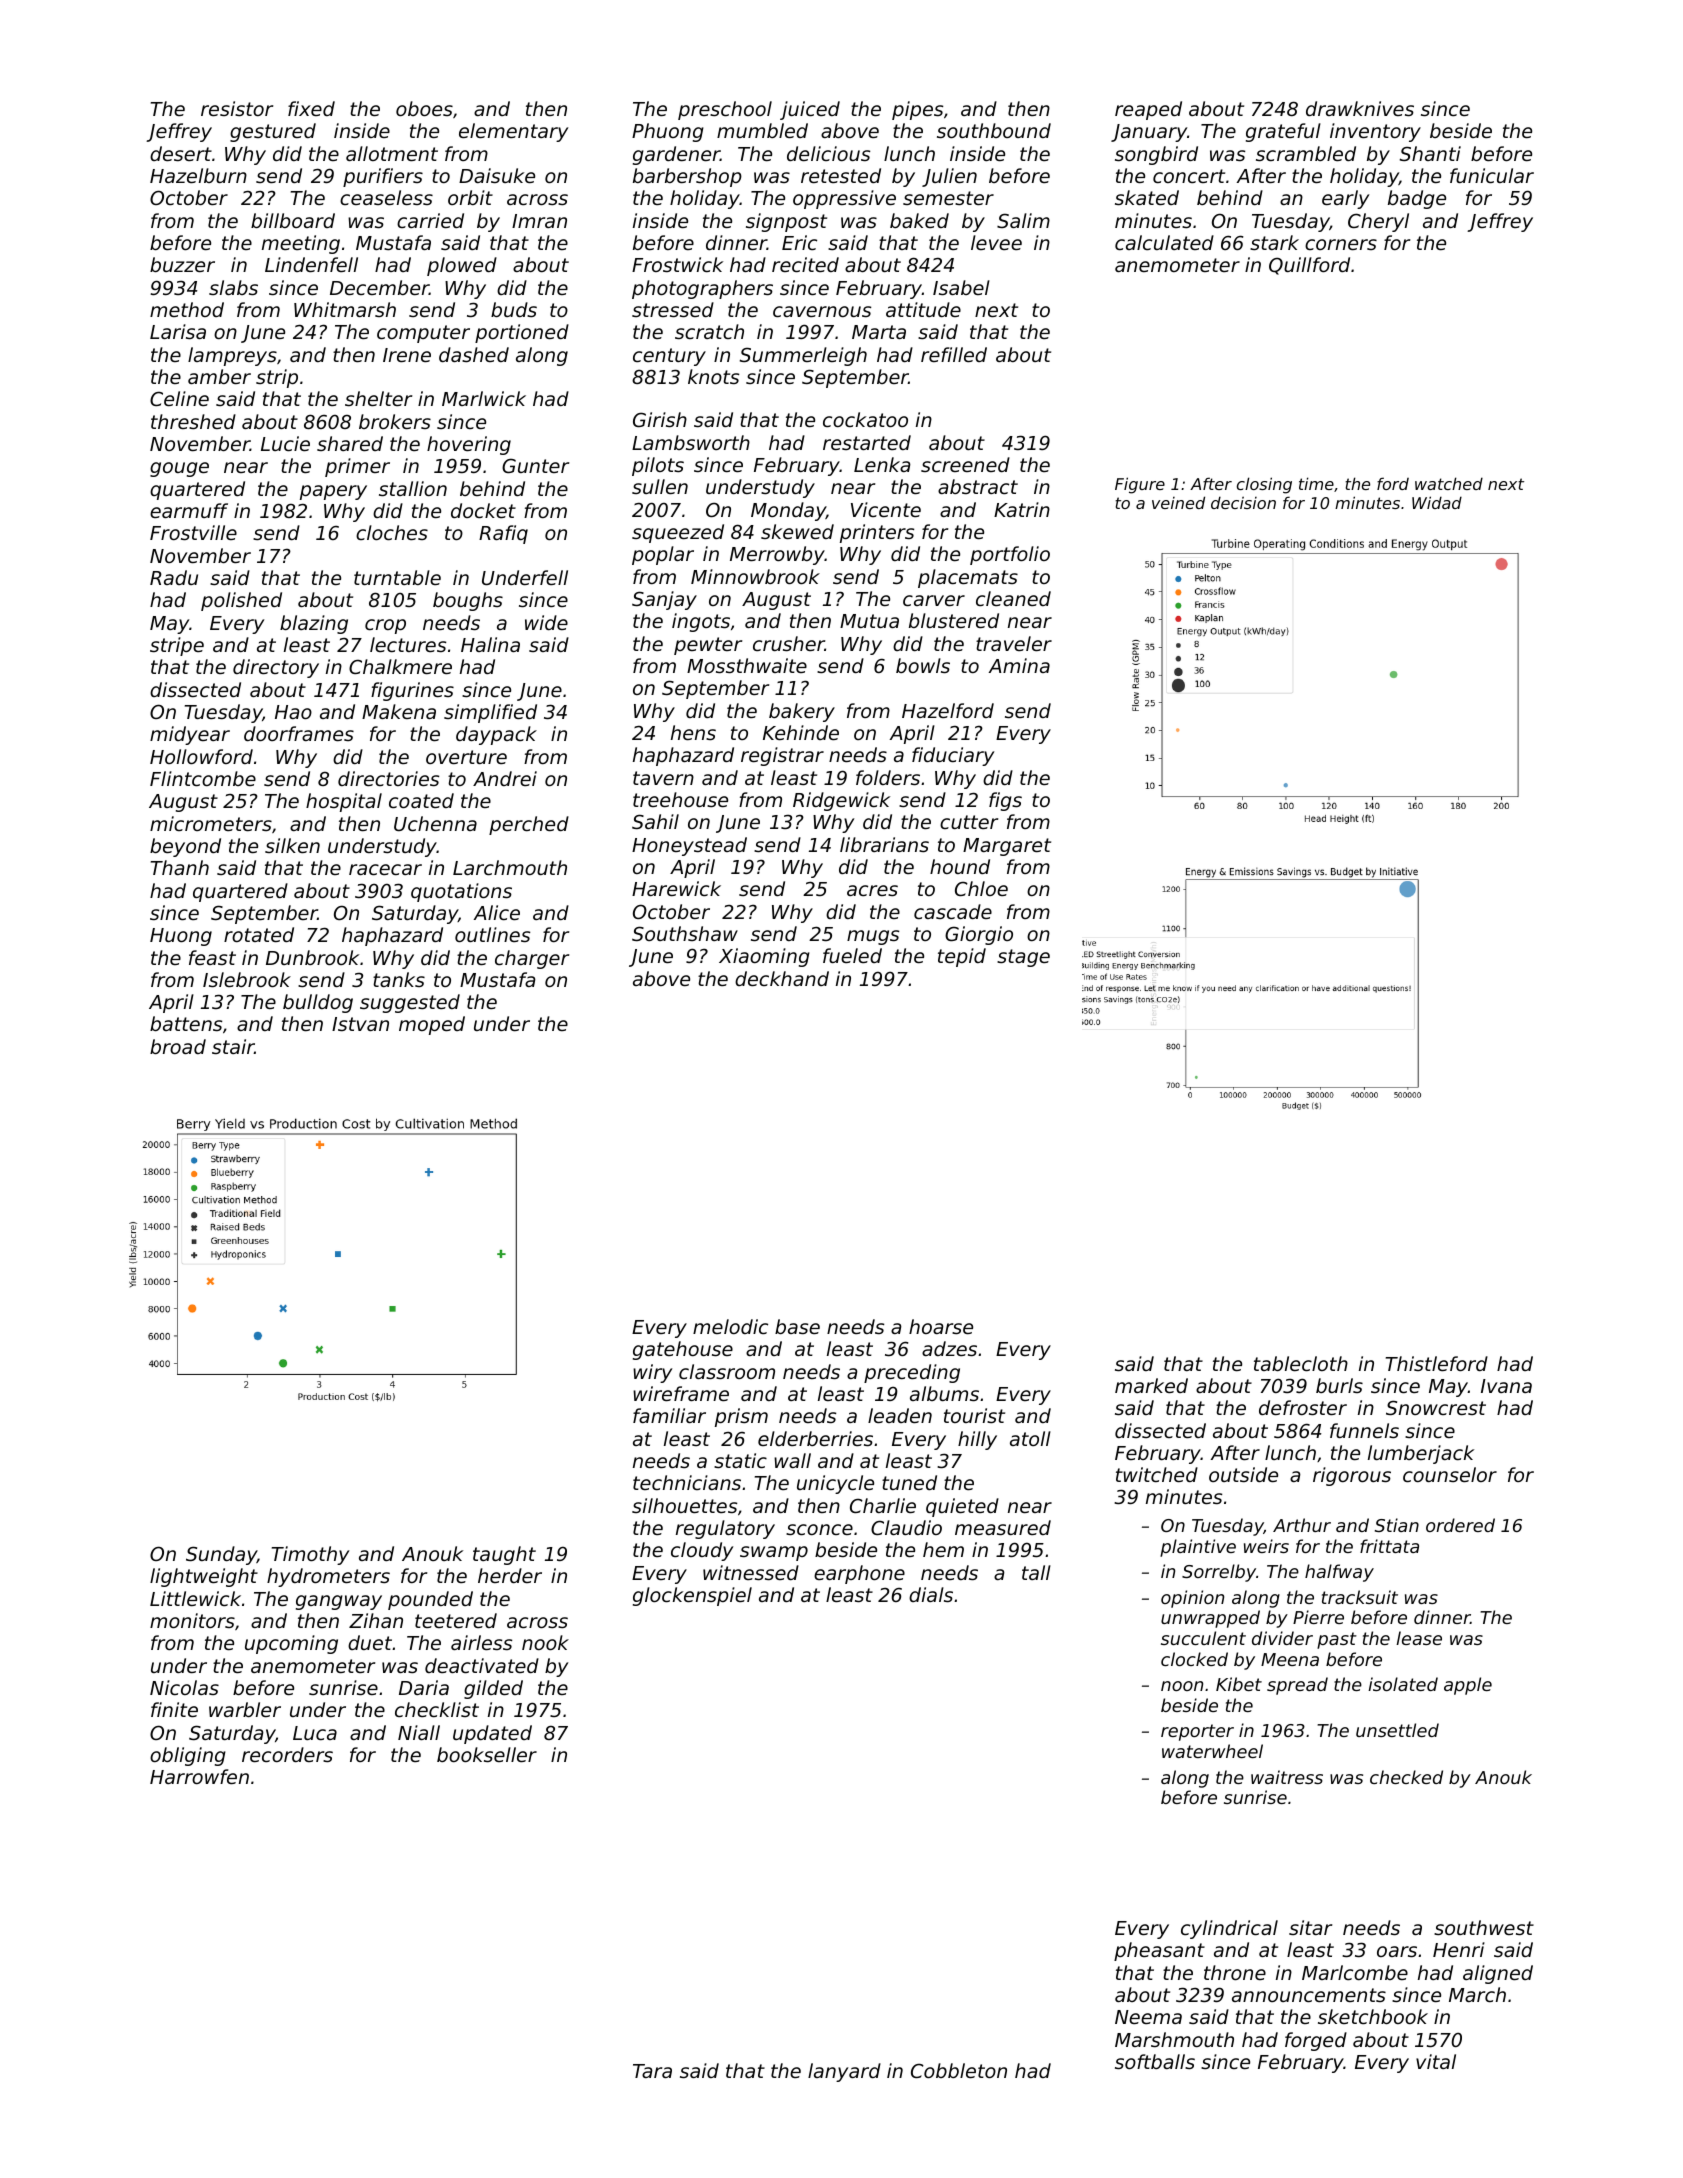  What do you see at coordinates (730, 1326) in the screenshot?
I see `melodic` at bounding box center [730, 1326].
